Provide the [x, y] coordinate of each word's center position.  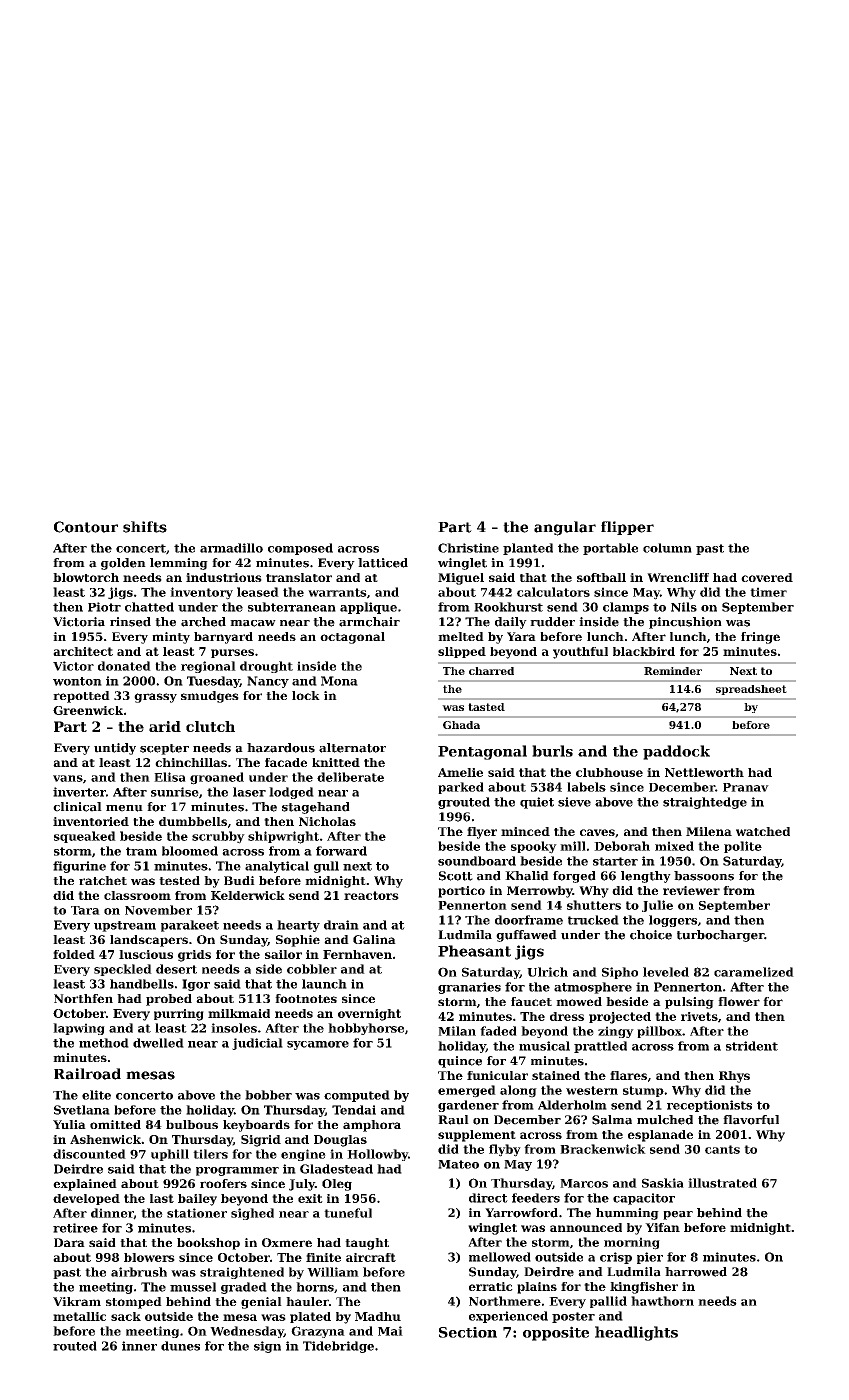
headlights [636, 1333]
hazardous [281, 748]
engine [303, 1155]
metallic [79, 1316]
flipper [627, 528]
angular [565, 528]
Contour [86, 527]
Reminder [673, 671]
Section [468, 1332]
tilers [210, 1154]
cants [722, 1149]
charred [491, 671]
